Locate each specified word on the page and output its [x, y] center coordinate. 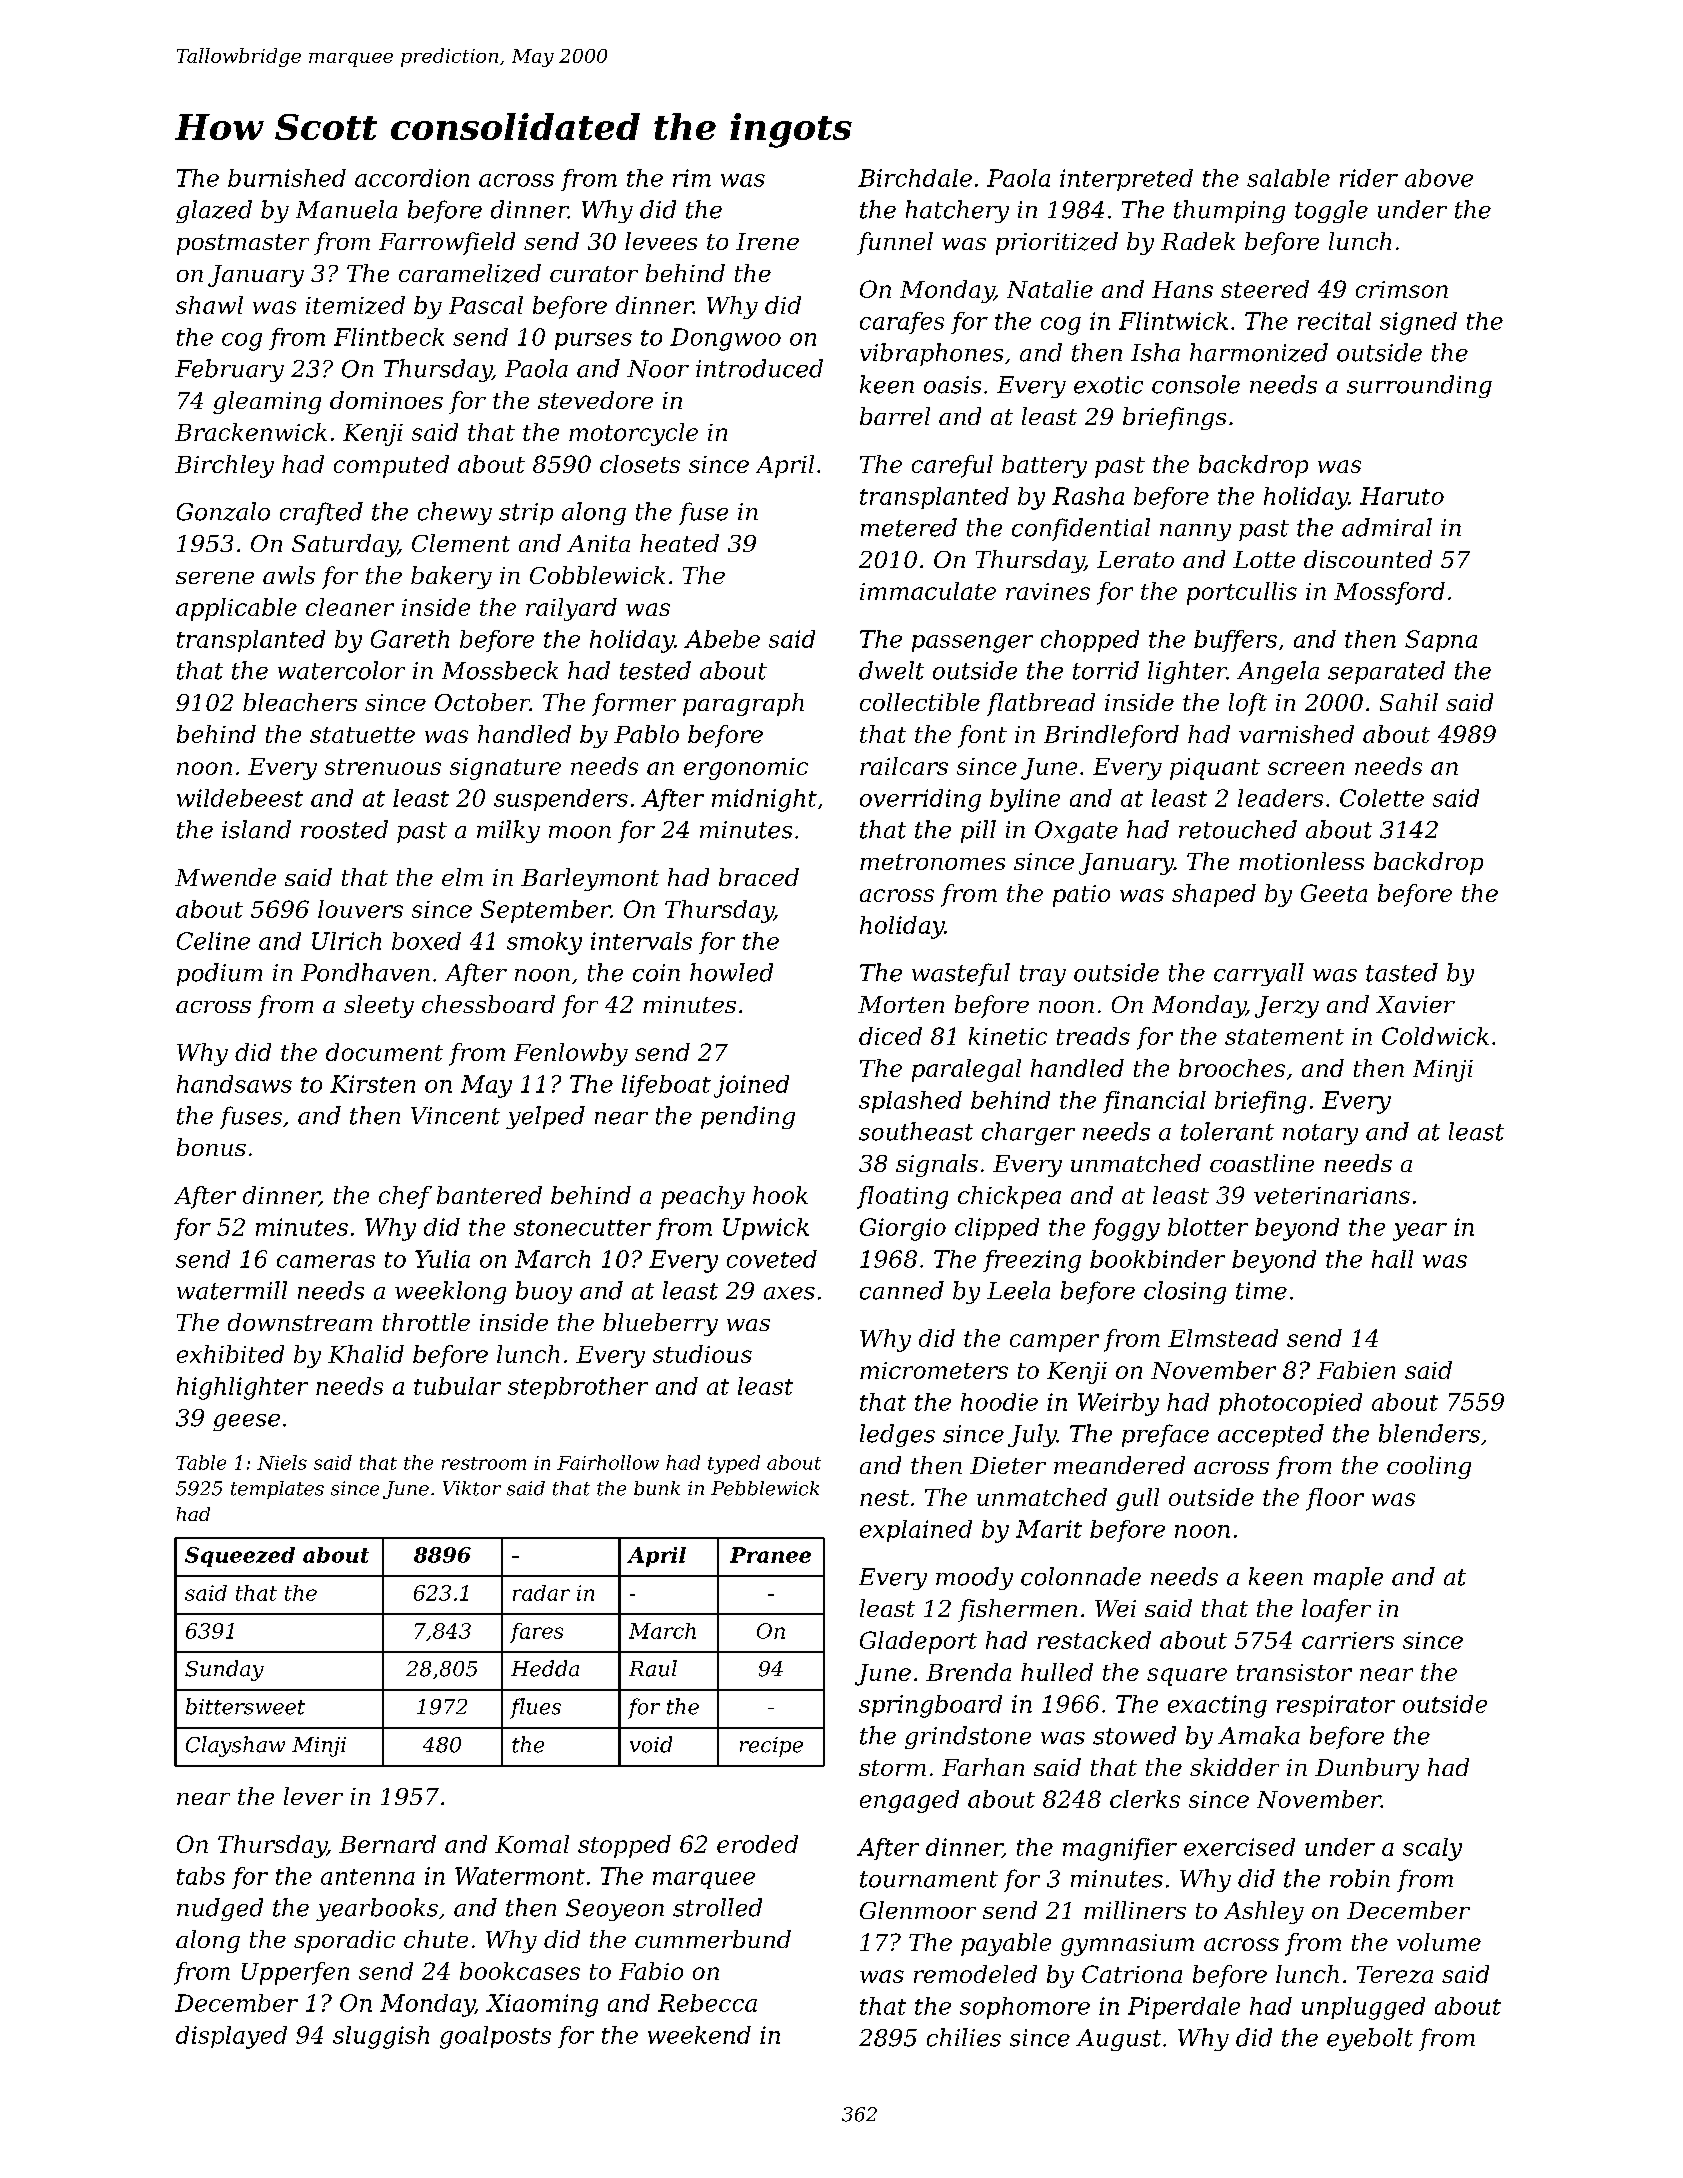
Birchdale [915, 178]
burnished [287, 178]
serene [215, 578]
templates [277, 1490]
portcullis [1242, 593]
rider [1369, 178]
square [1187, 1677]
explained [916, 1531]
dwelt [891, 670]
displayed [231, 2037]
